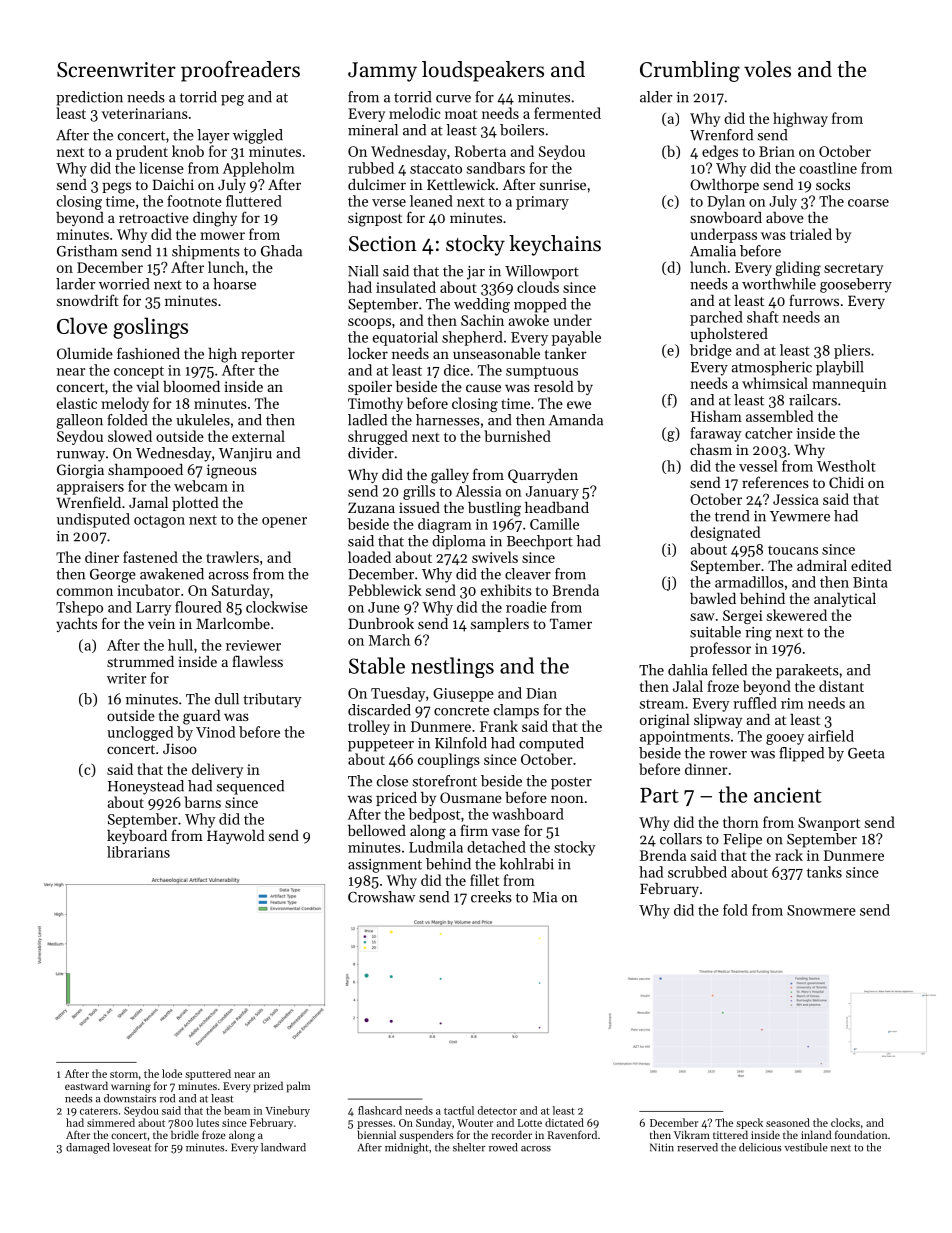 Image resolution: width=952 pixels, height=1233 pixels. I want to click on bridle, so click(185, 1134).
